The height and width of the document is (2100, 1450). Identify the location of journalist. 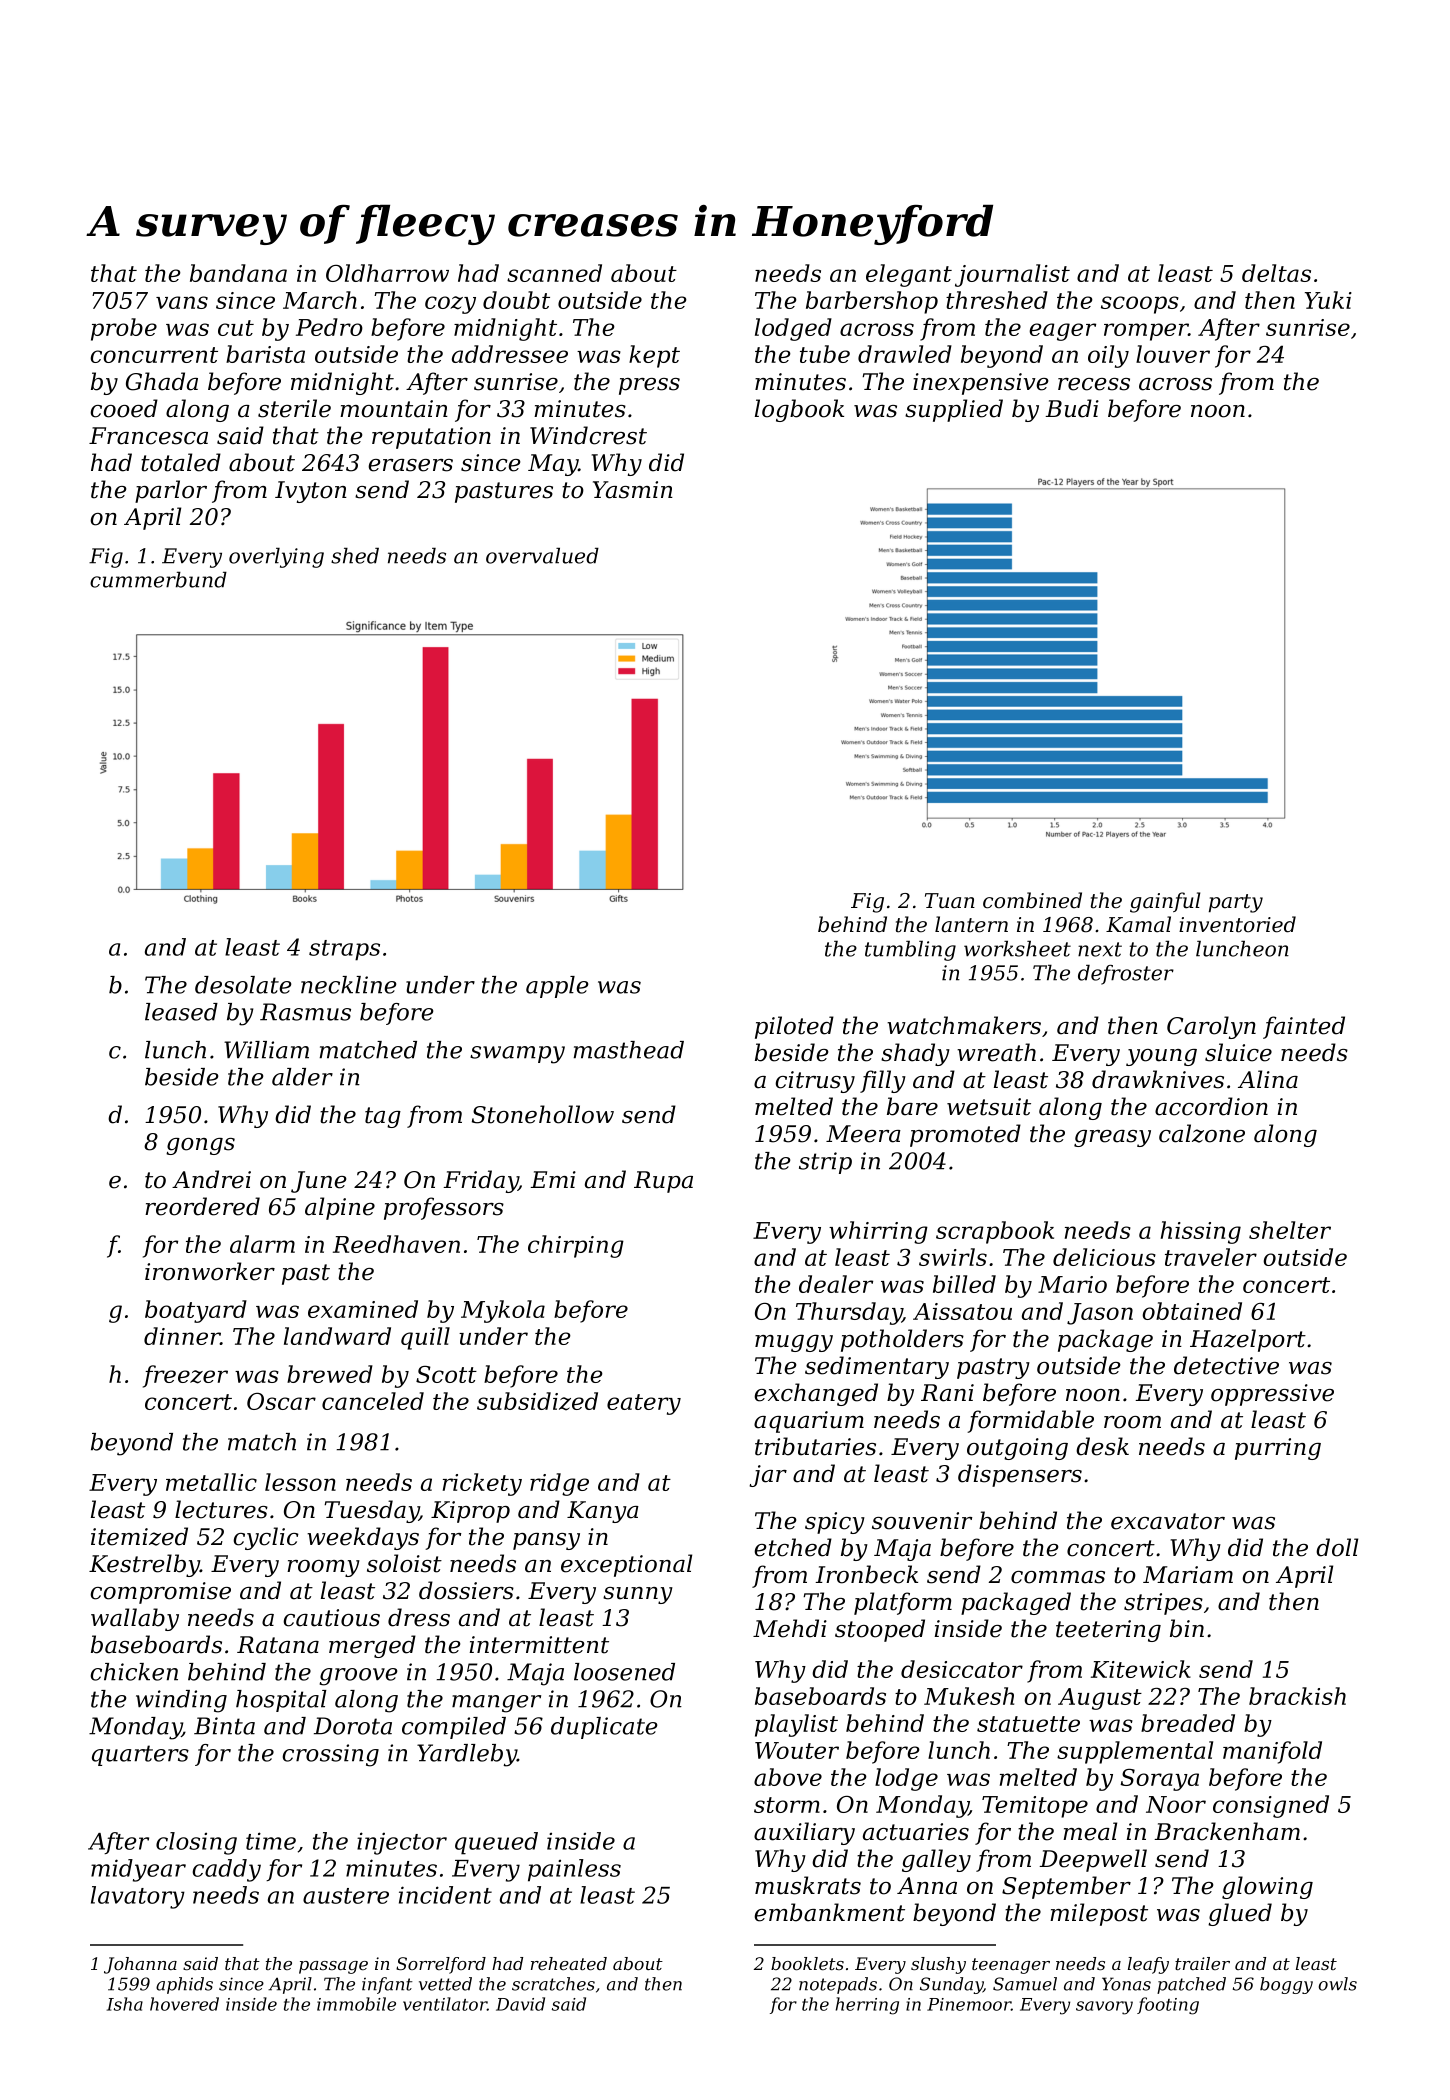
(1012, 275).
